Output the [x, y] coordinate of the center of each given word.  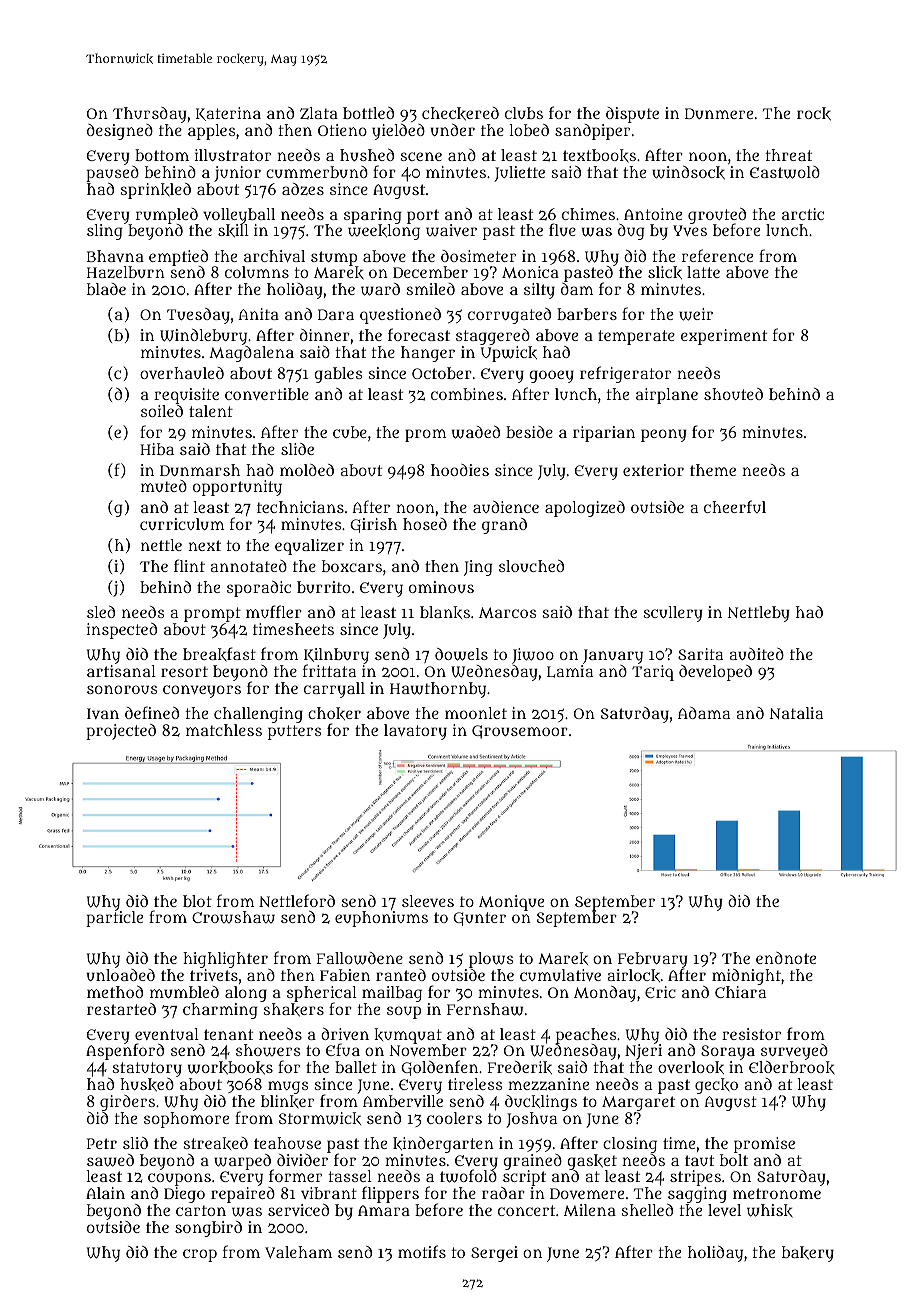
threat [788, 155]
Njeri [643, 1052]
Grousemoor [520, 732]
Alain [105, 1193]
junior [237, 174]
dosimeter [478, 256]
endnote [786, 958]
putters [294, 732]
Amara [384, 1210]
